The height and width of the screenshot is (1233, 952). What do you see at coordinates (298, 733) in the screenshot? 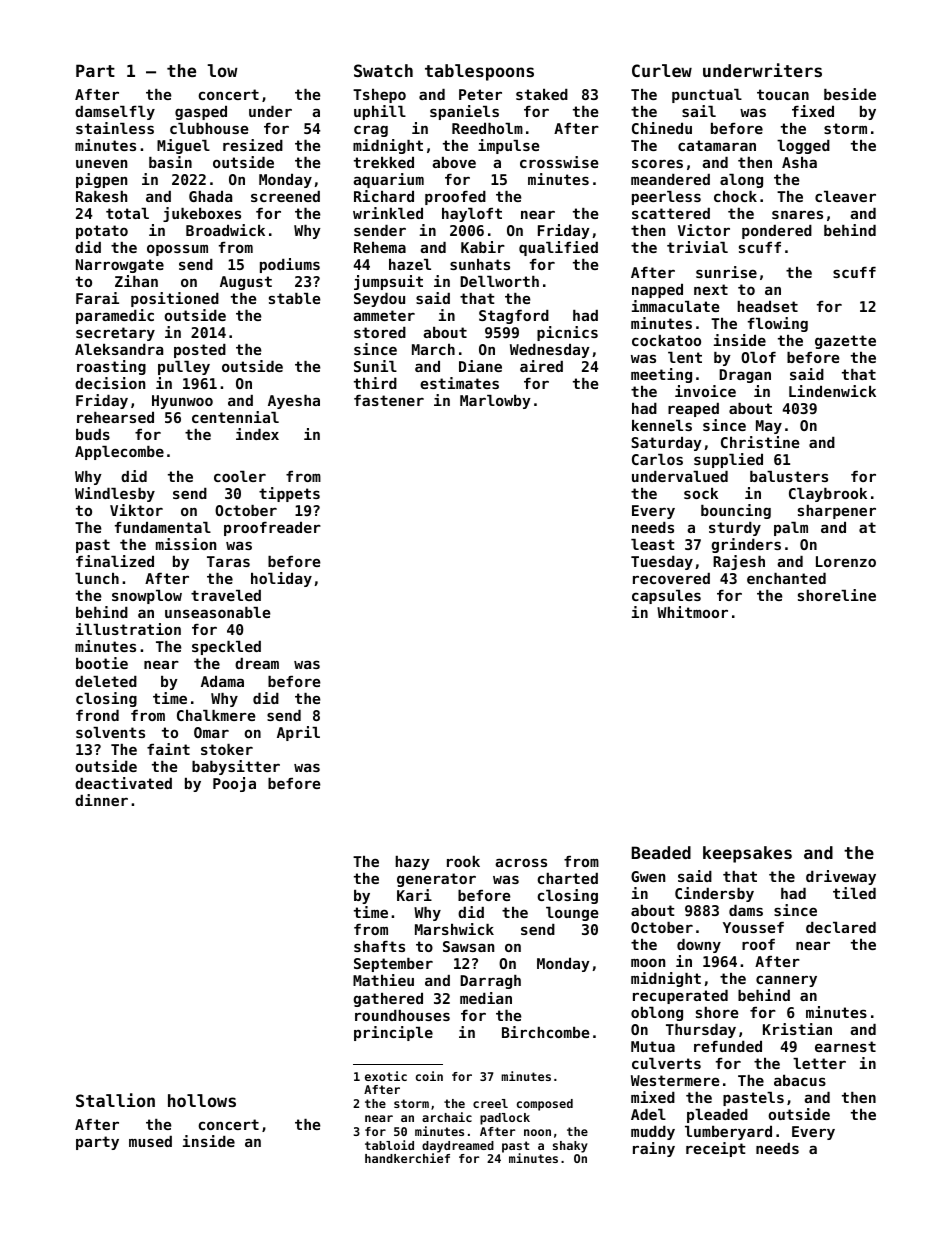
I see `April` at bounding box center [298, 733].
